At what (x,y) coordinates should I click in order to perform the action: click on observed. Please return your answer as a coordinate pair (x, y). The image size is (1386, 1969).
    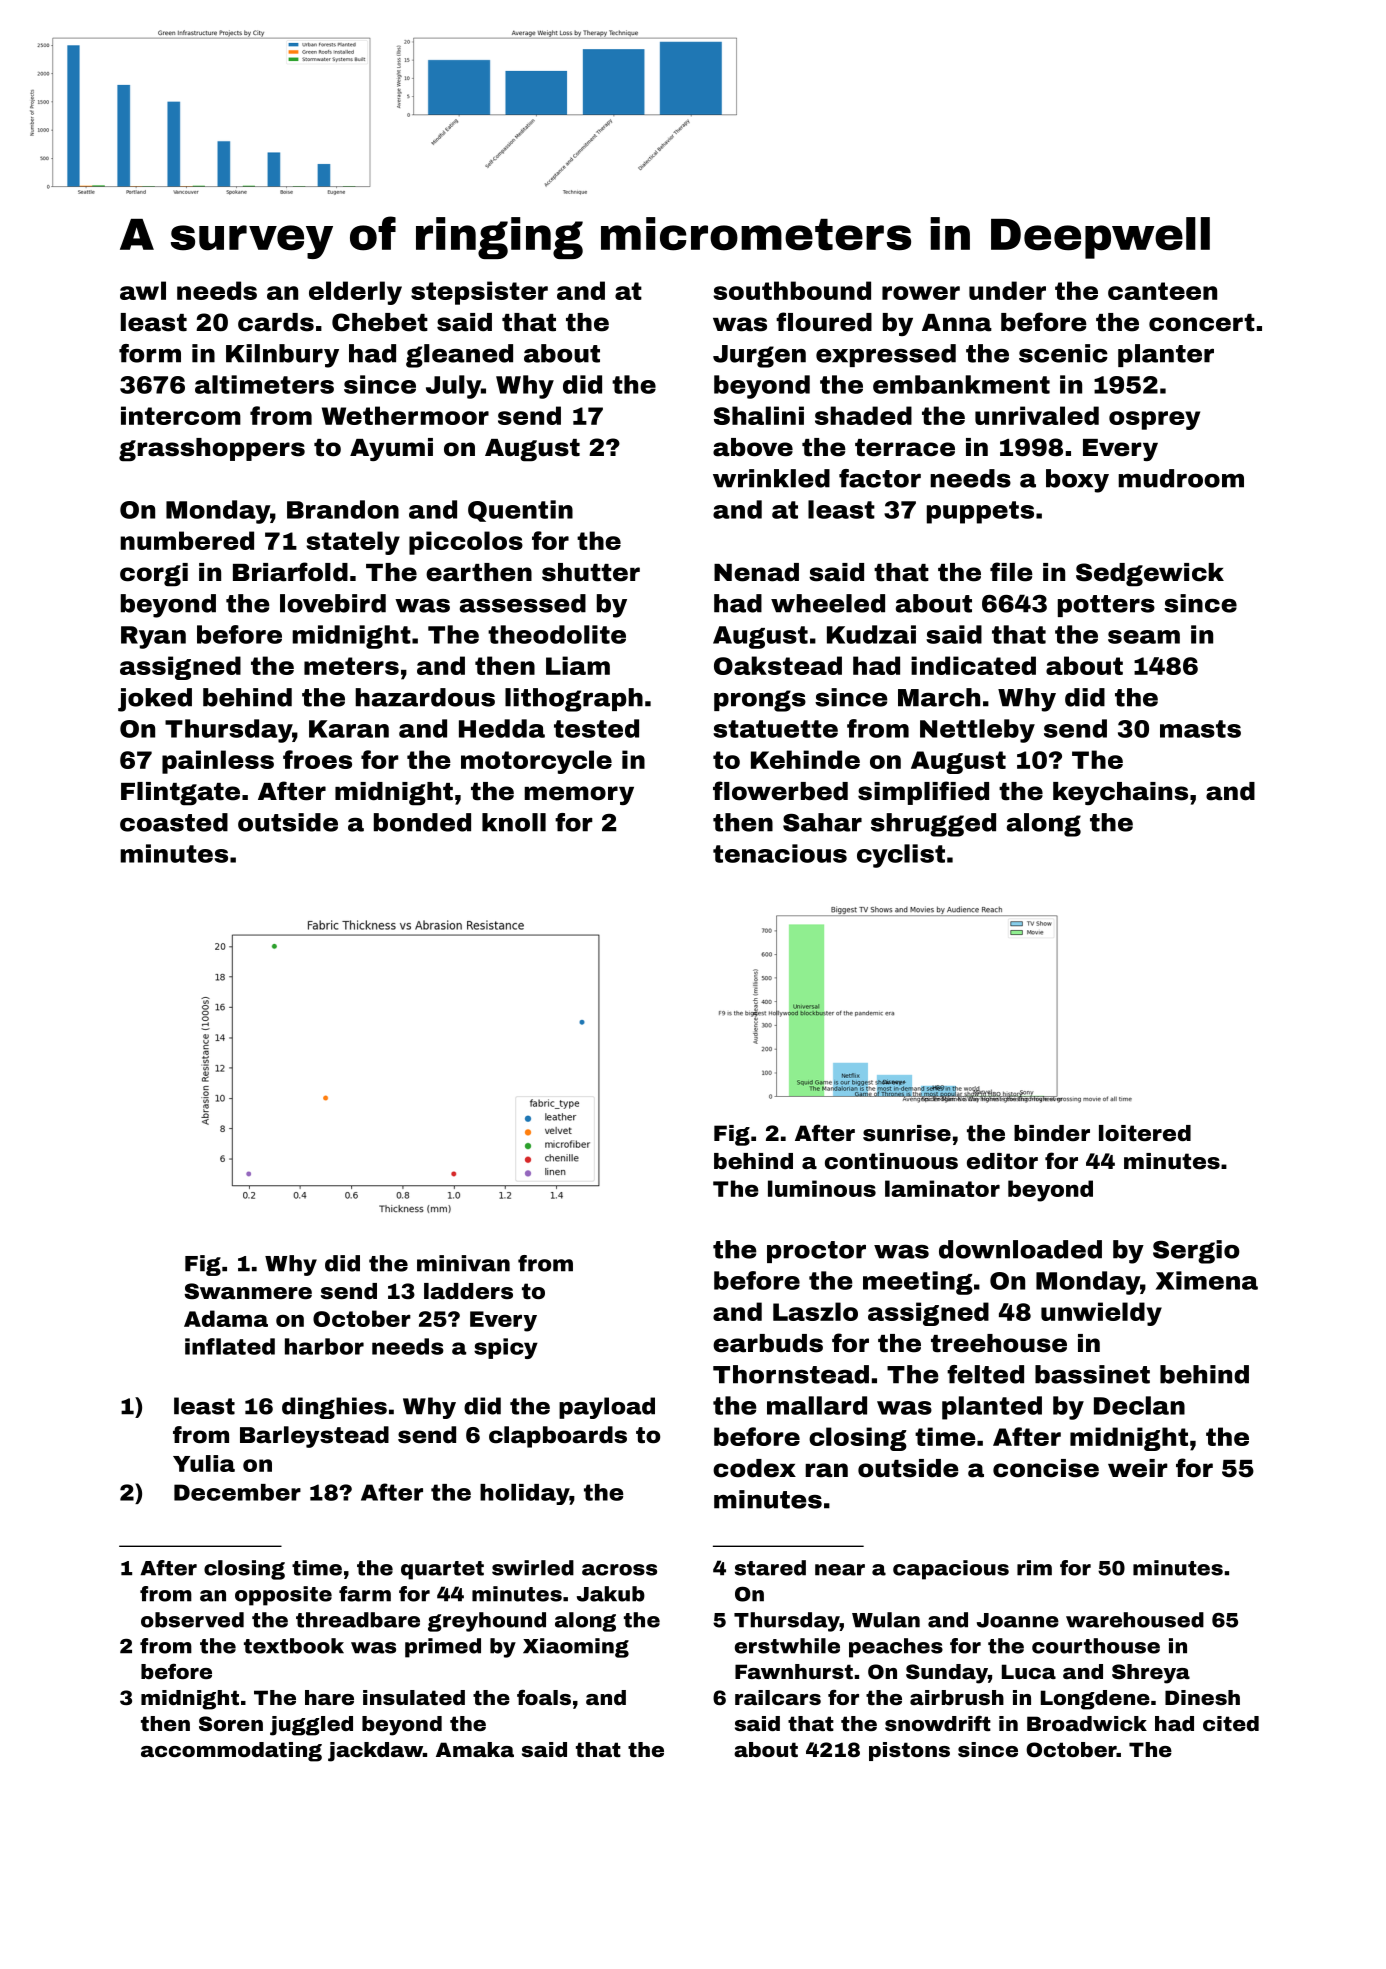
    Looking at the image, I should click on (192, 1620).
